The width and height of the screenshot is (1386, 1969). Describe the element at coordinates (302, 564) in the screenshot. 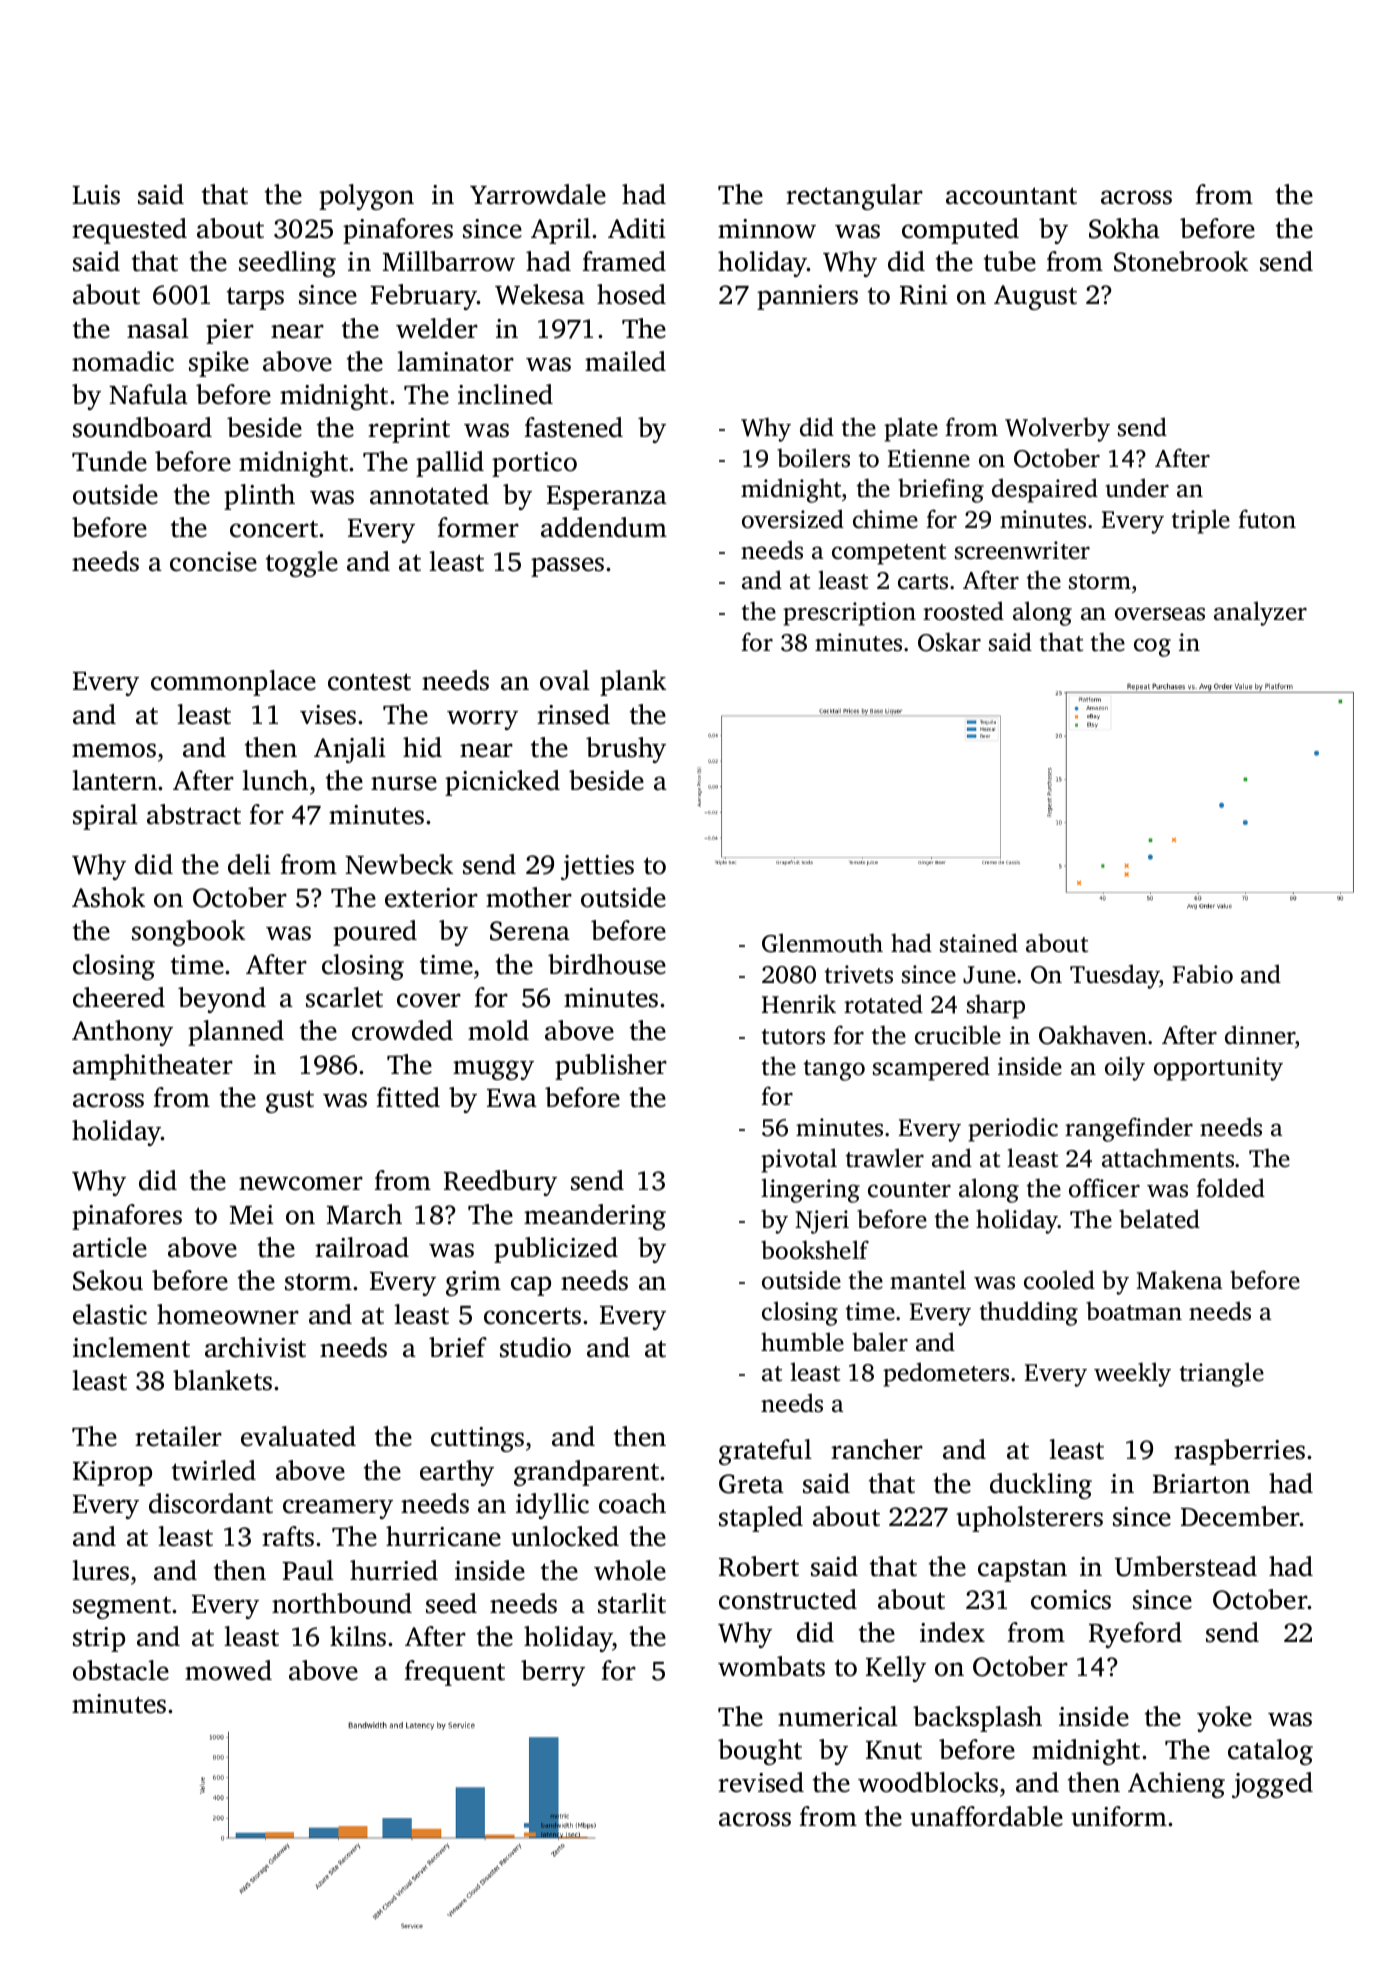

I see `toggle` at that location.
